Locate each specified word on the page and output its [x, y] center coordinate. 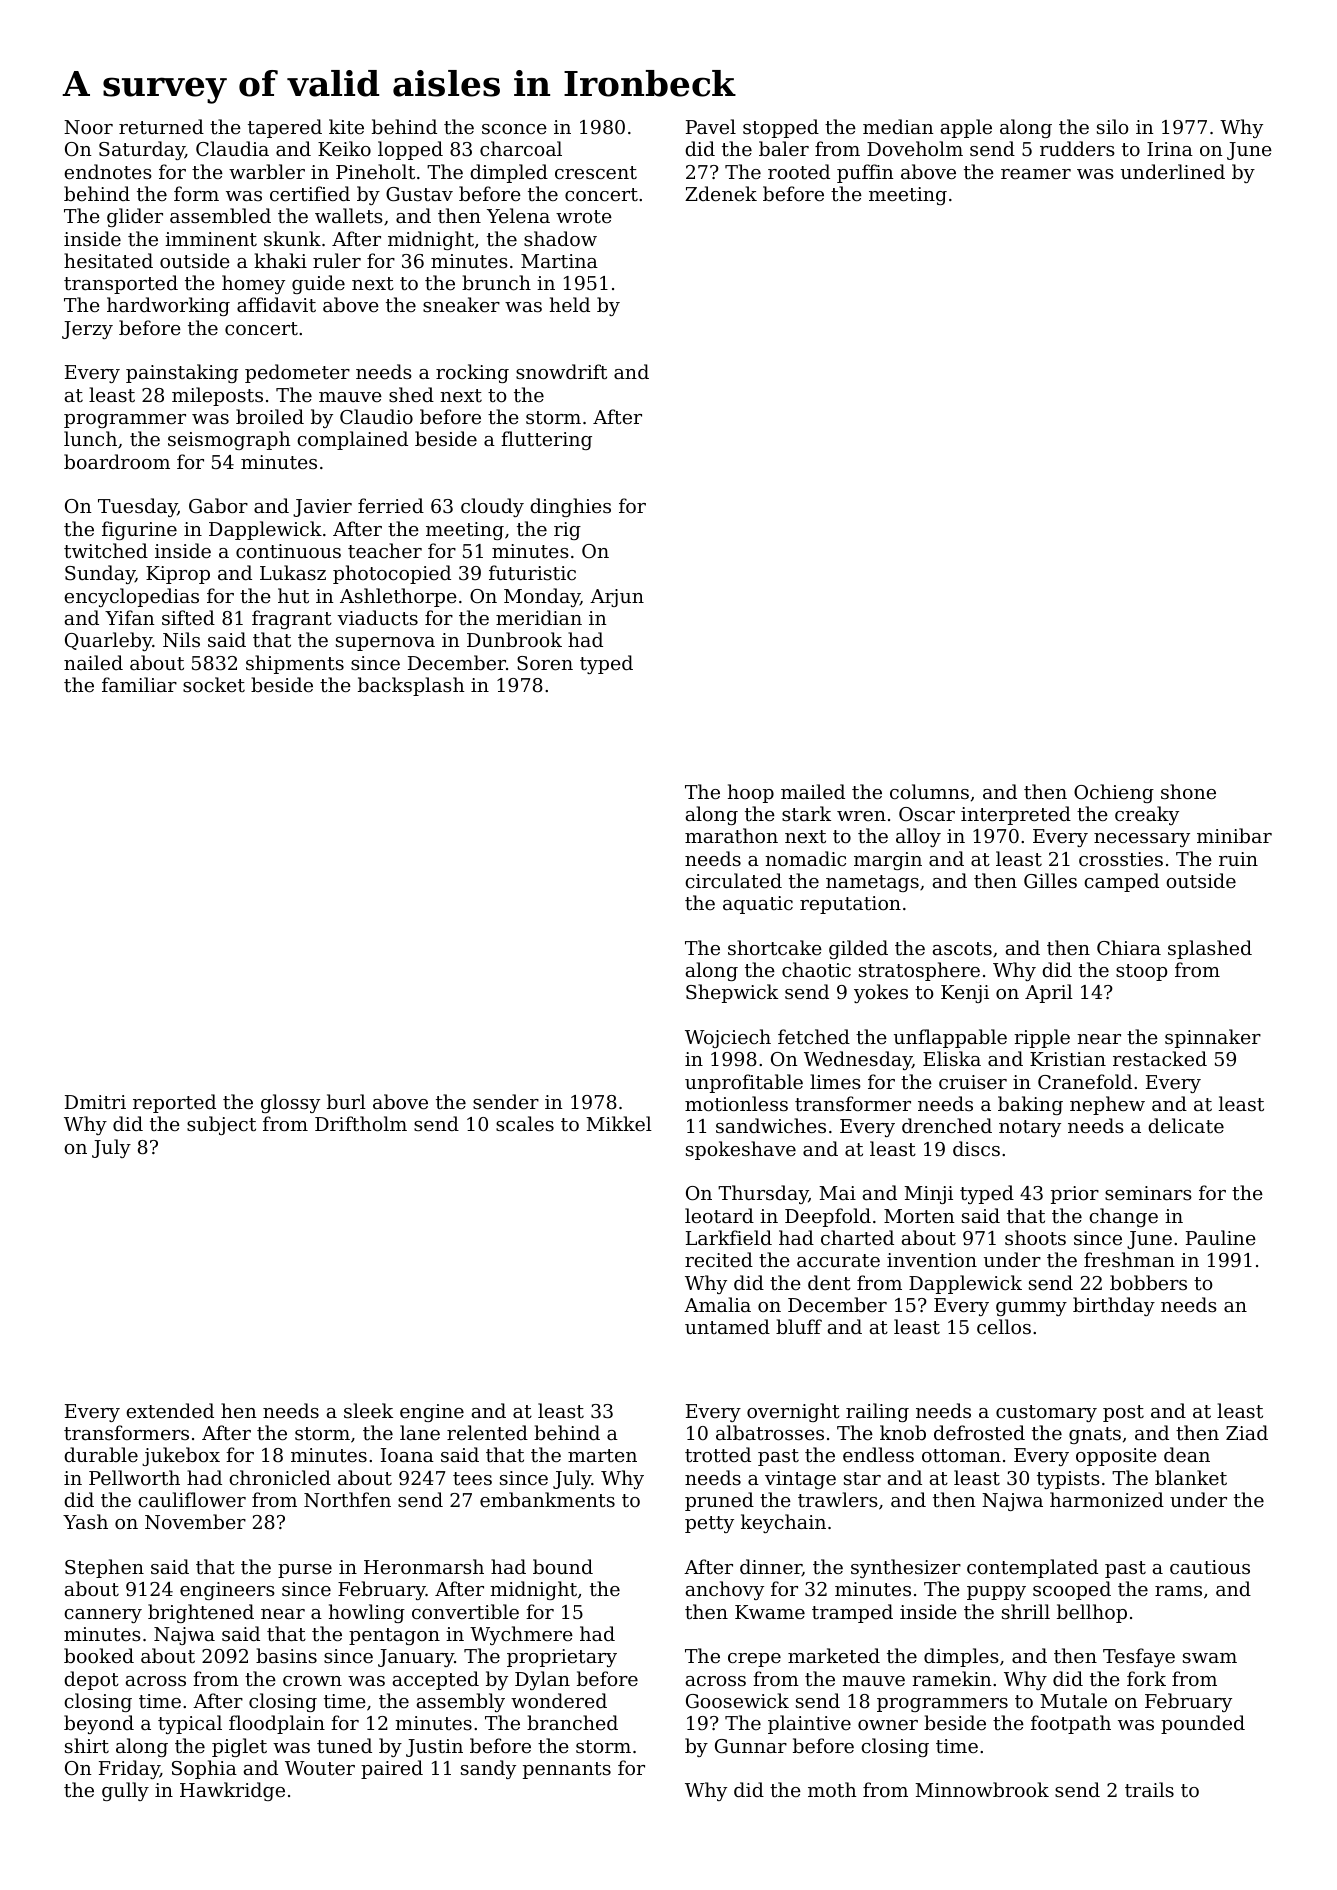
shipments [295, 664]
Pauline [1221, 1237]
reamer [1036, 174]
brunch [496, 282]
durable [101, 1454]
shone [1188, 791]
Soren [545, 663]
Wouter [320, 1768]
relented [487, 1432]
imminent [211, 239]
